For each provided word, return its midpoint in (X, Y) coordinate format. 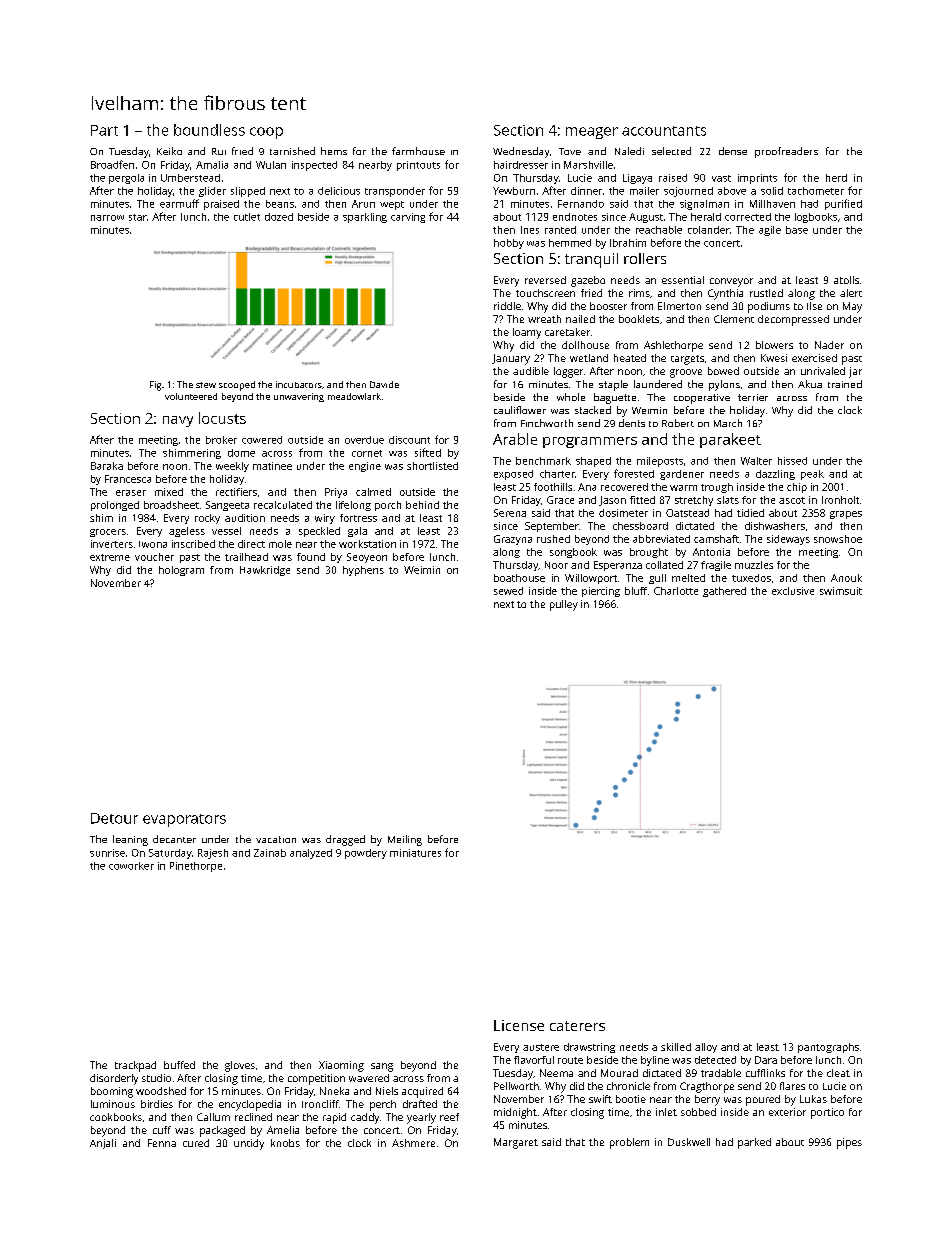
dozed (279, 217)
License (519, 1025)
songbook (573, 553)
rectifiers (236, 492)
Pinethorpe (196, 867)
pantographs (828, 1048)
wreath (544, 319)
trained (845, 384)
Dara (766, 1060)
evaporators (184, 820)
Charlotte (676, 591)
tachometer (816, 191)
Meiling (405, 840)
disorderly (114, 1079)
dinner (586, 191)
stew (206, 385)
